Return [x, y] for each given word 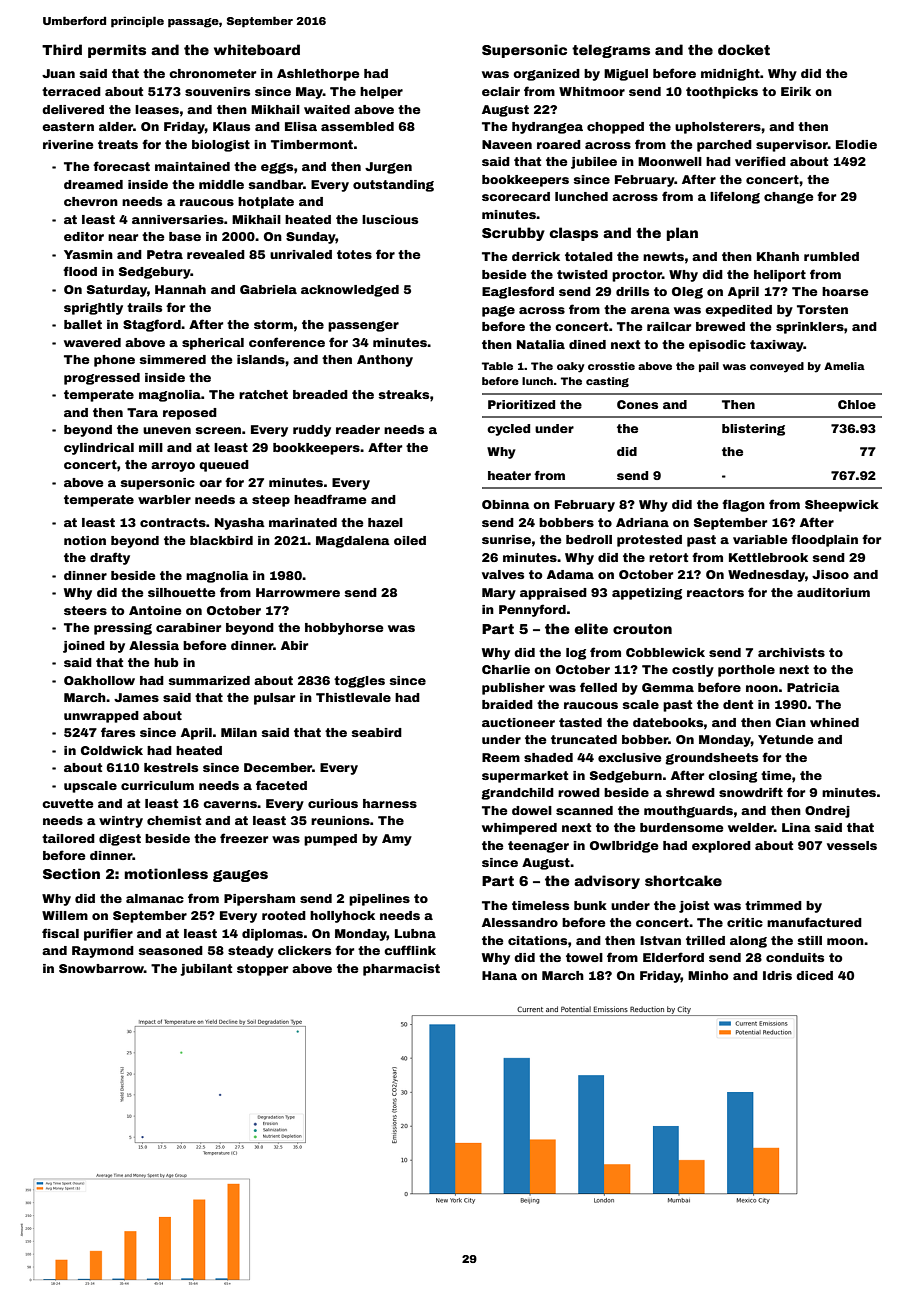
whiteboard [257, 49]
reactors [715, 592]
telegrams [611, 51]
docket [744, 49]
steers [85, 610]
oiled [410, 540]
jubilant [206, 970]
